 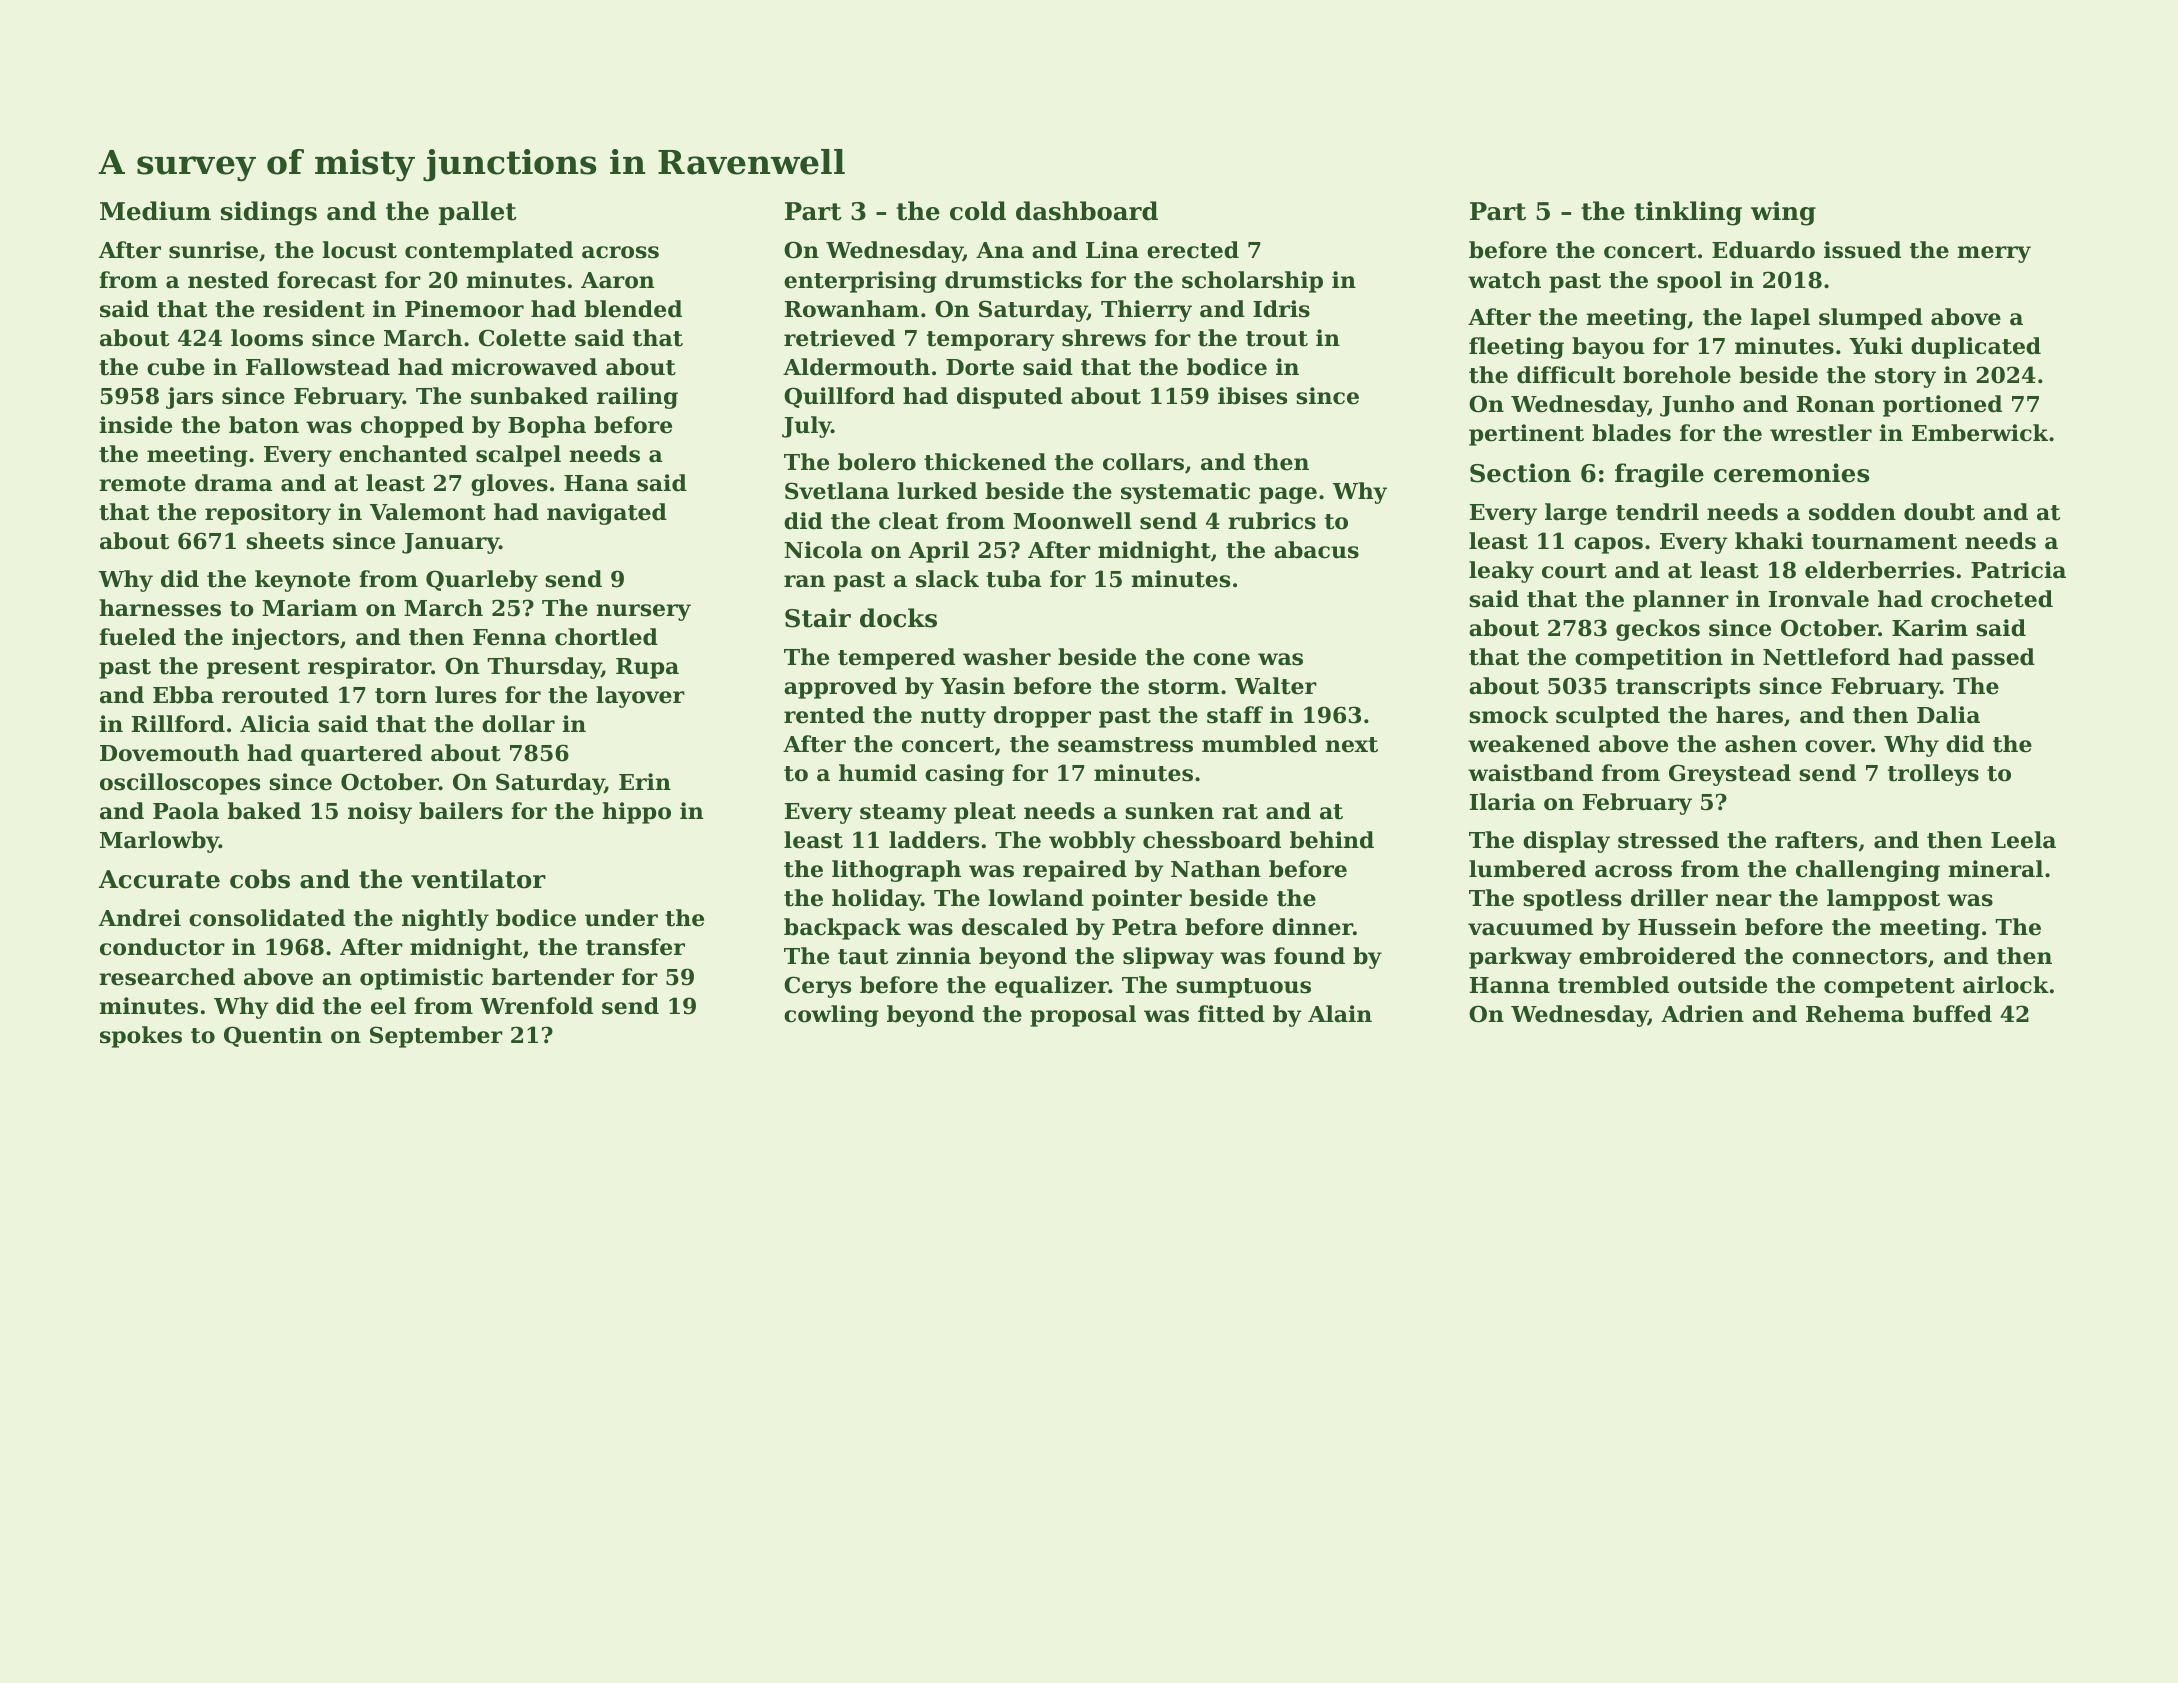 What do you see at coordinates (361, 755) in the screenshot?
I see `quartered` at bounding box center [361, 755].
